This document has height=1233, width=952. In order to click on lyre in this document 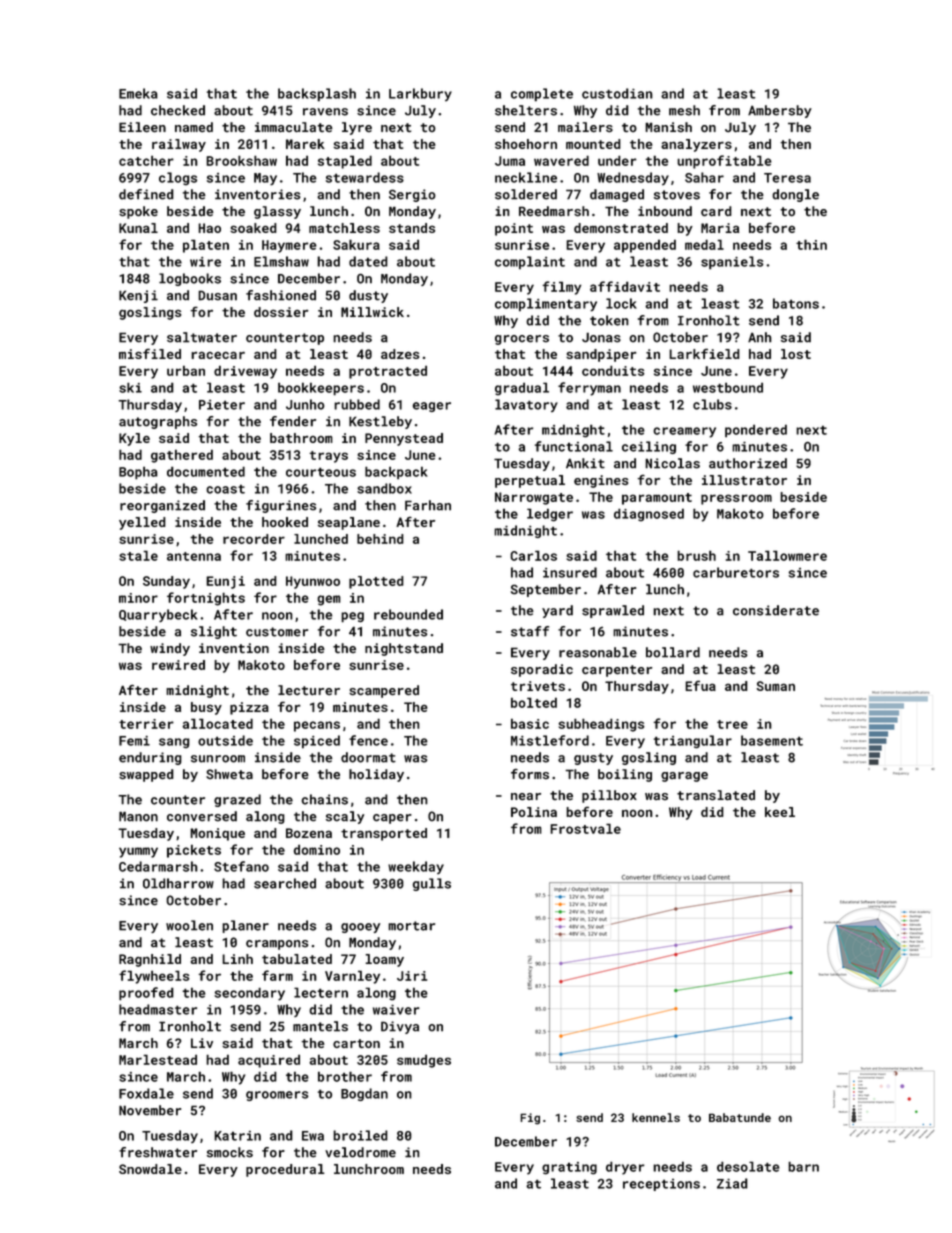, I will do `click(357, 128)`.
